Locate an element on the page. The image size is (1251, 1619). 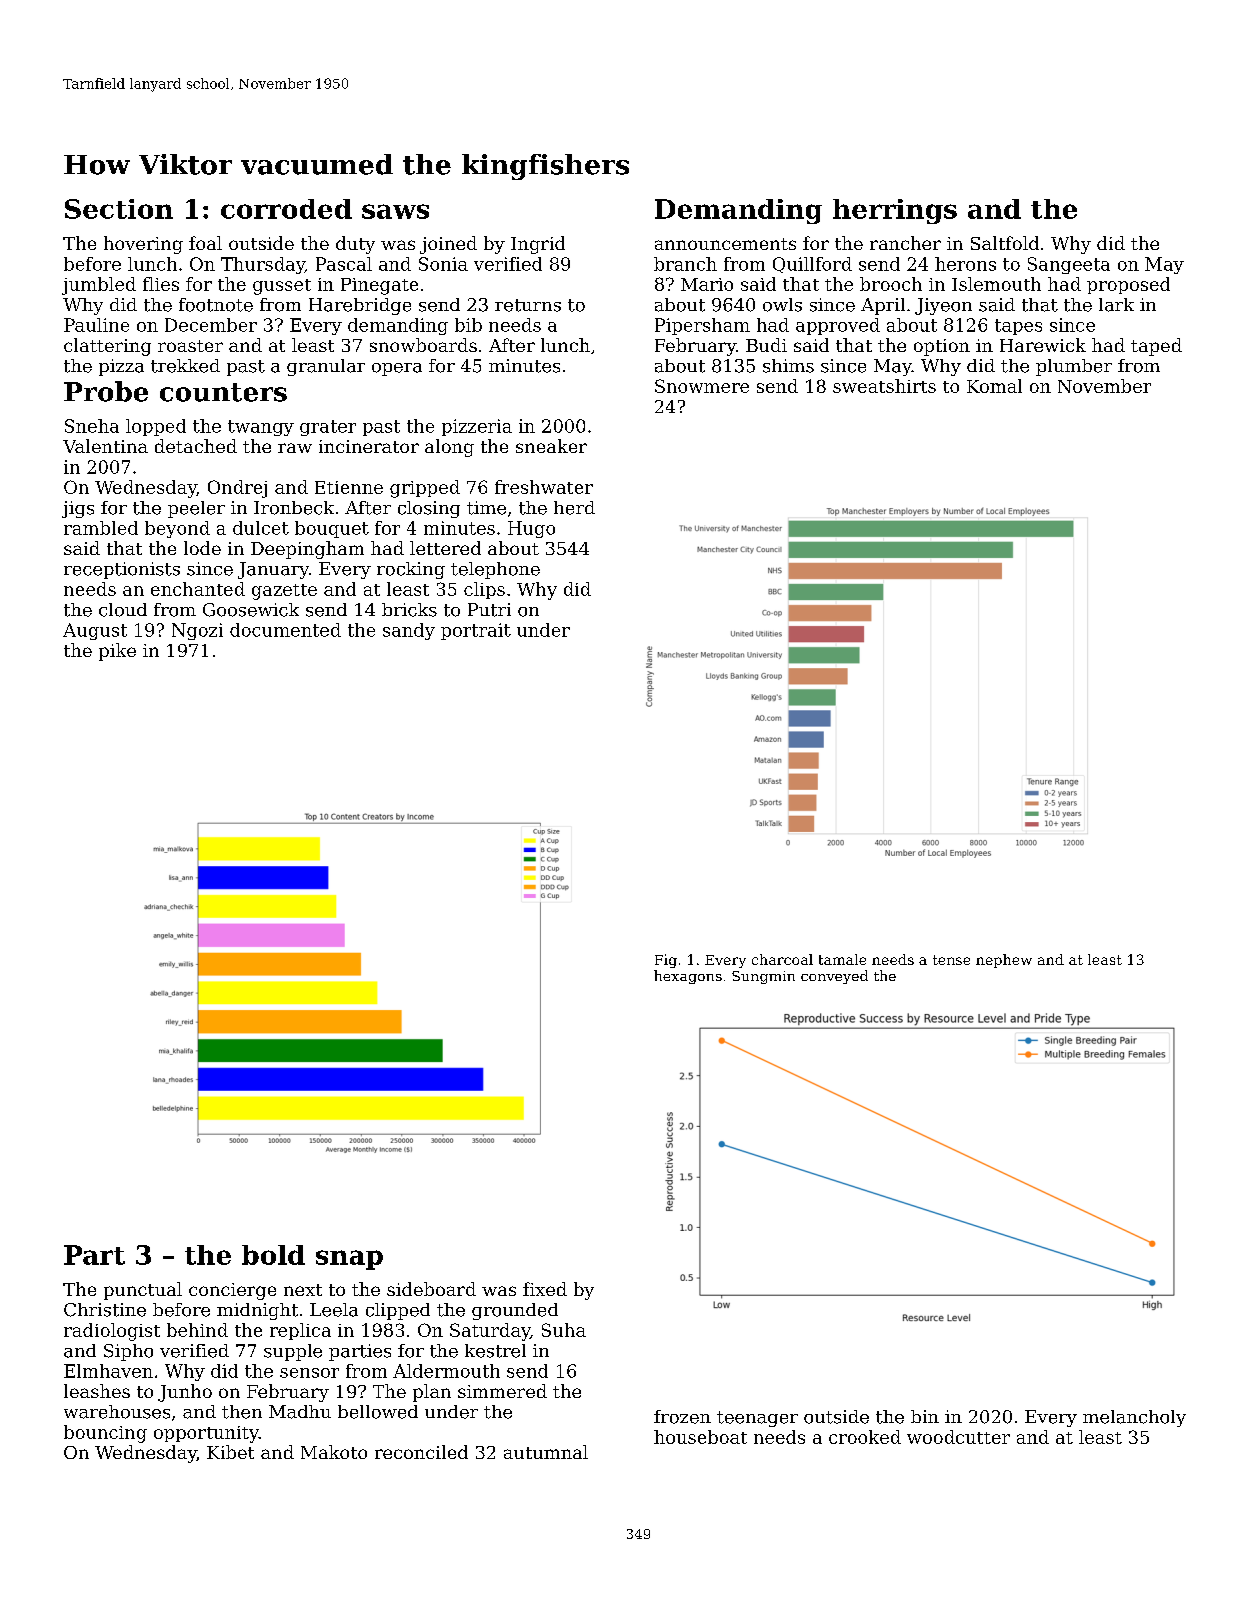
conveyed is located at coordinates (834, 977).
